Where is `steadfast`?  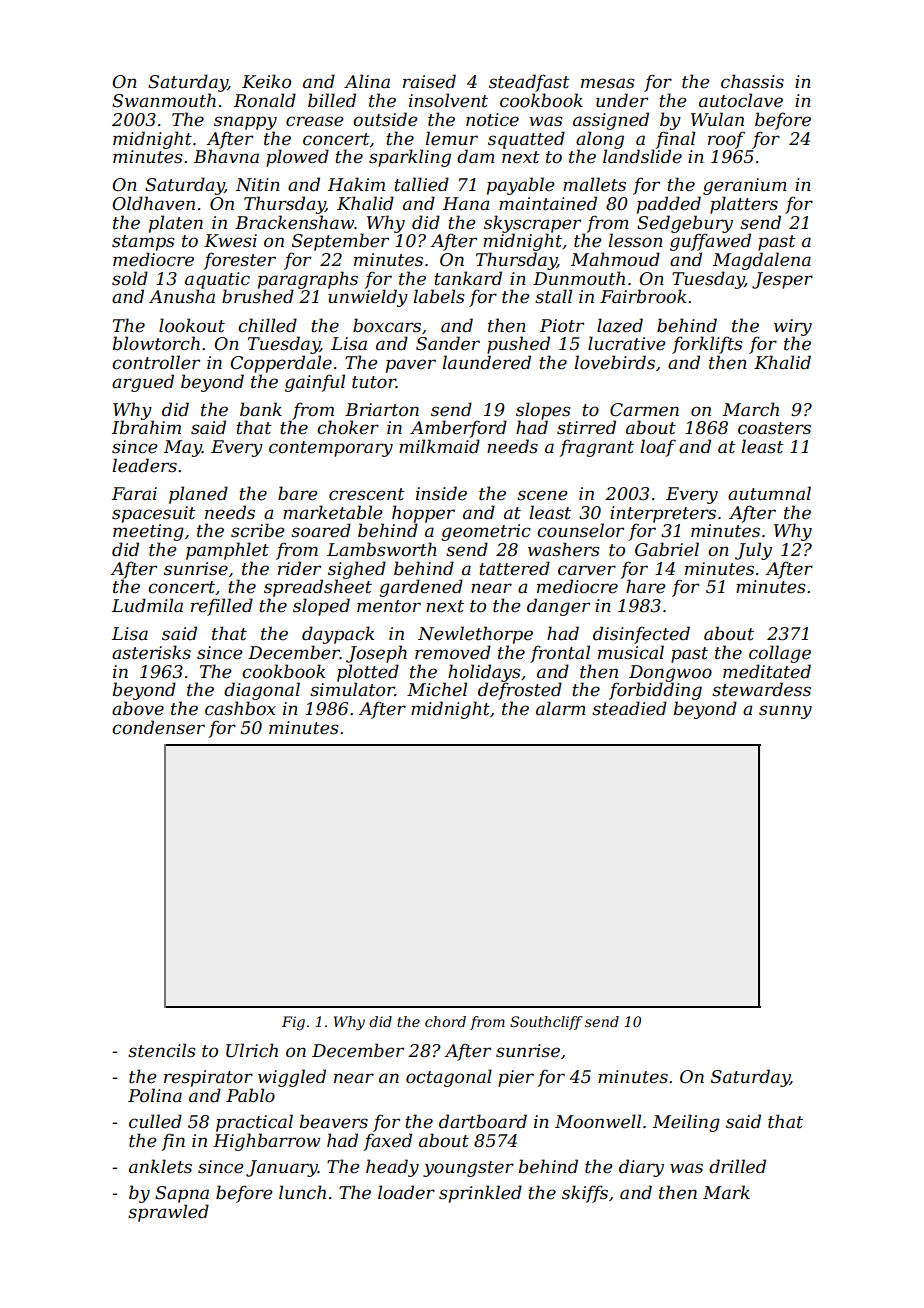
steadfast is located at coordinates (529, 83).
